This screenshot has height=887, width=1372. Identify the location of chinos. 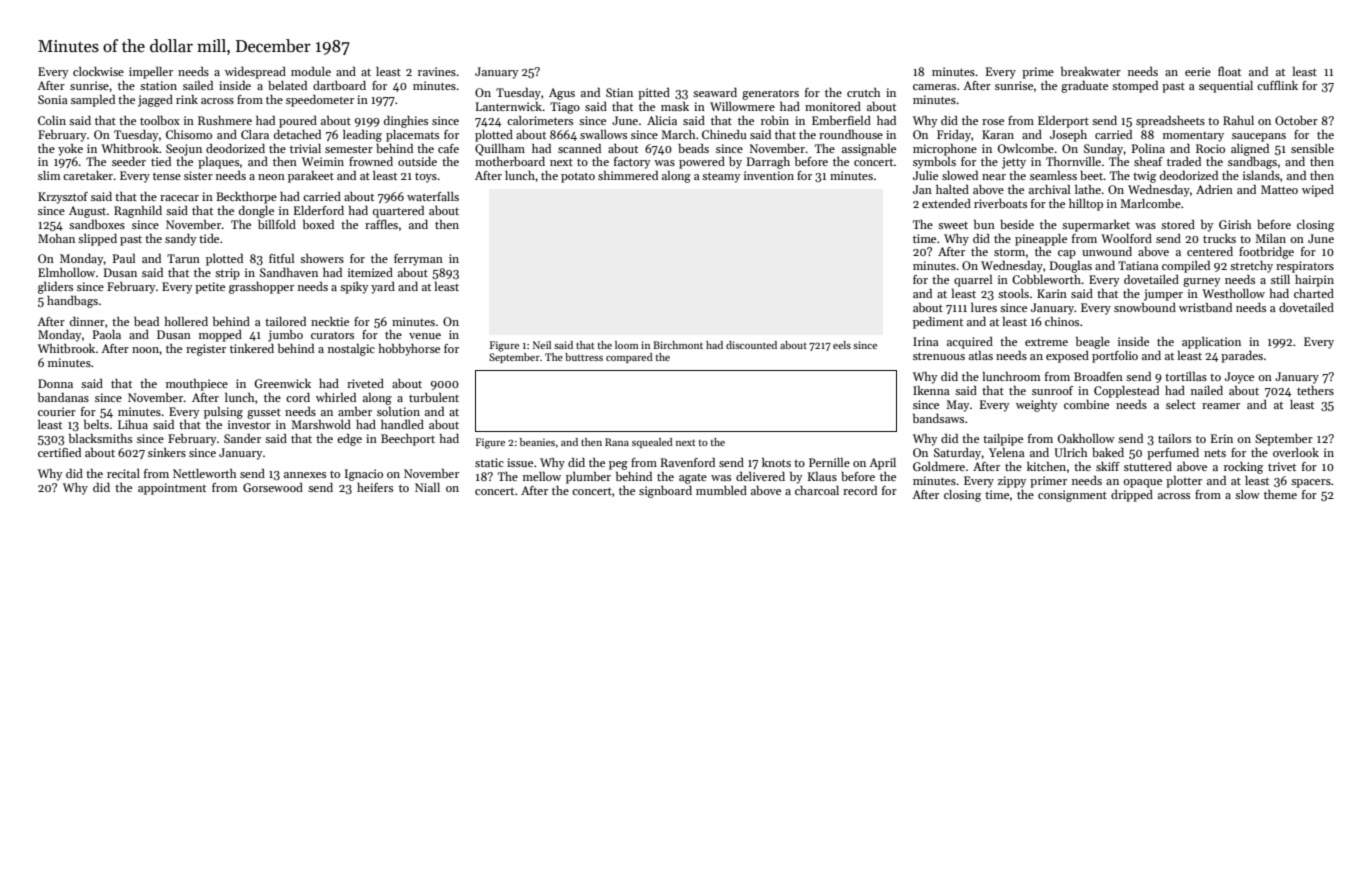
(1062, 321).
